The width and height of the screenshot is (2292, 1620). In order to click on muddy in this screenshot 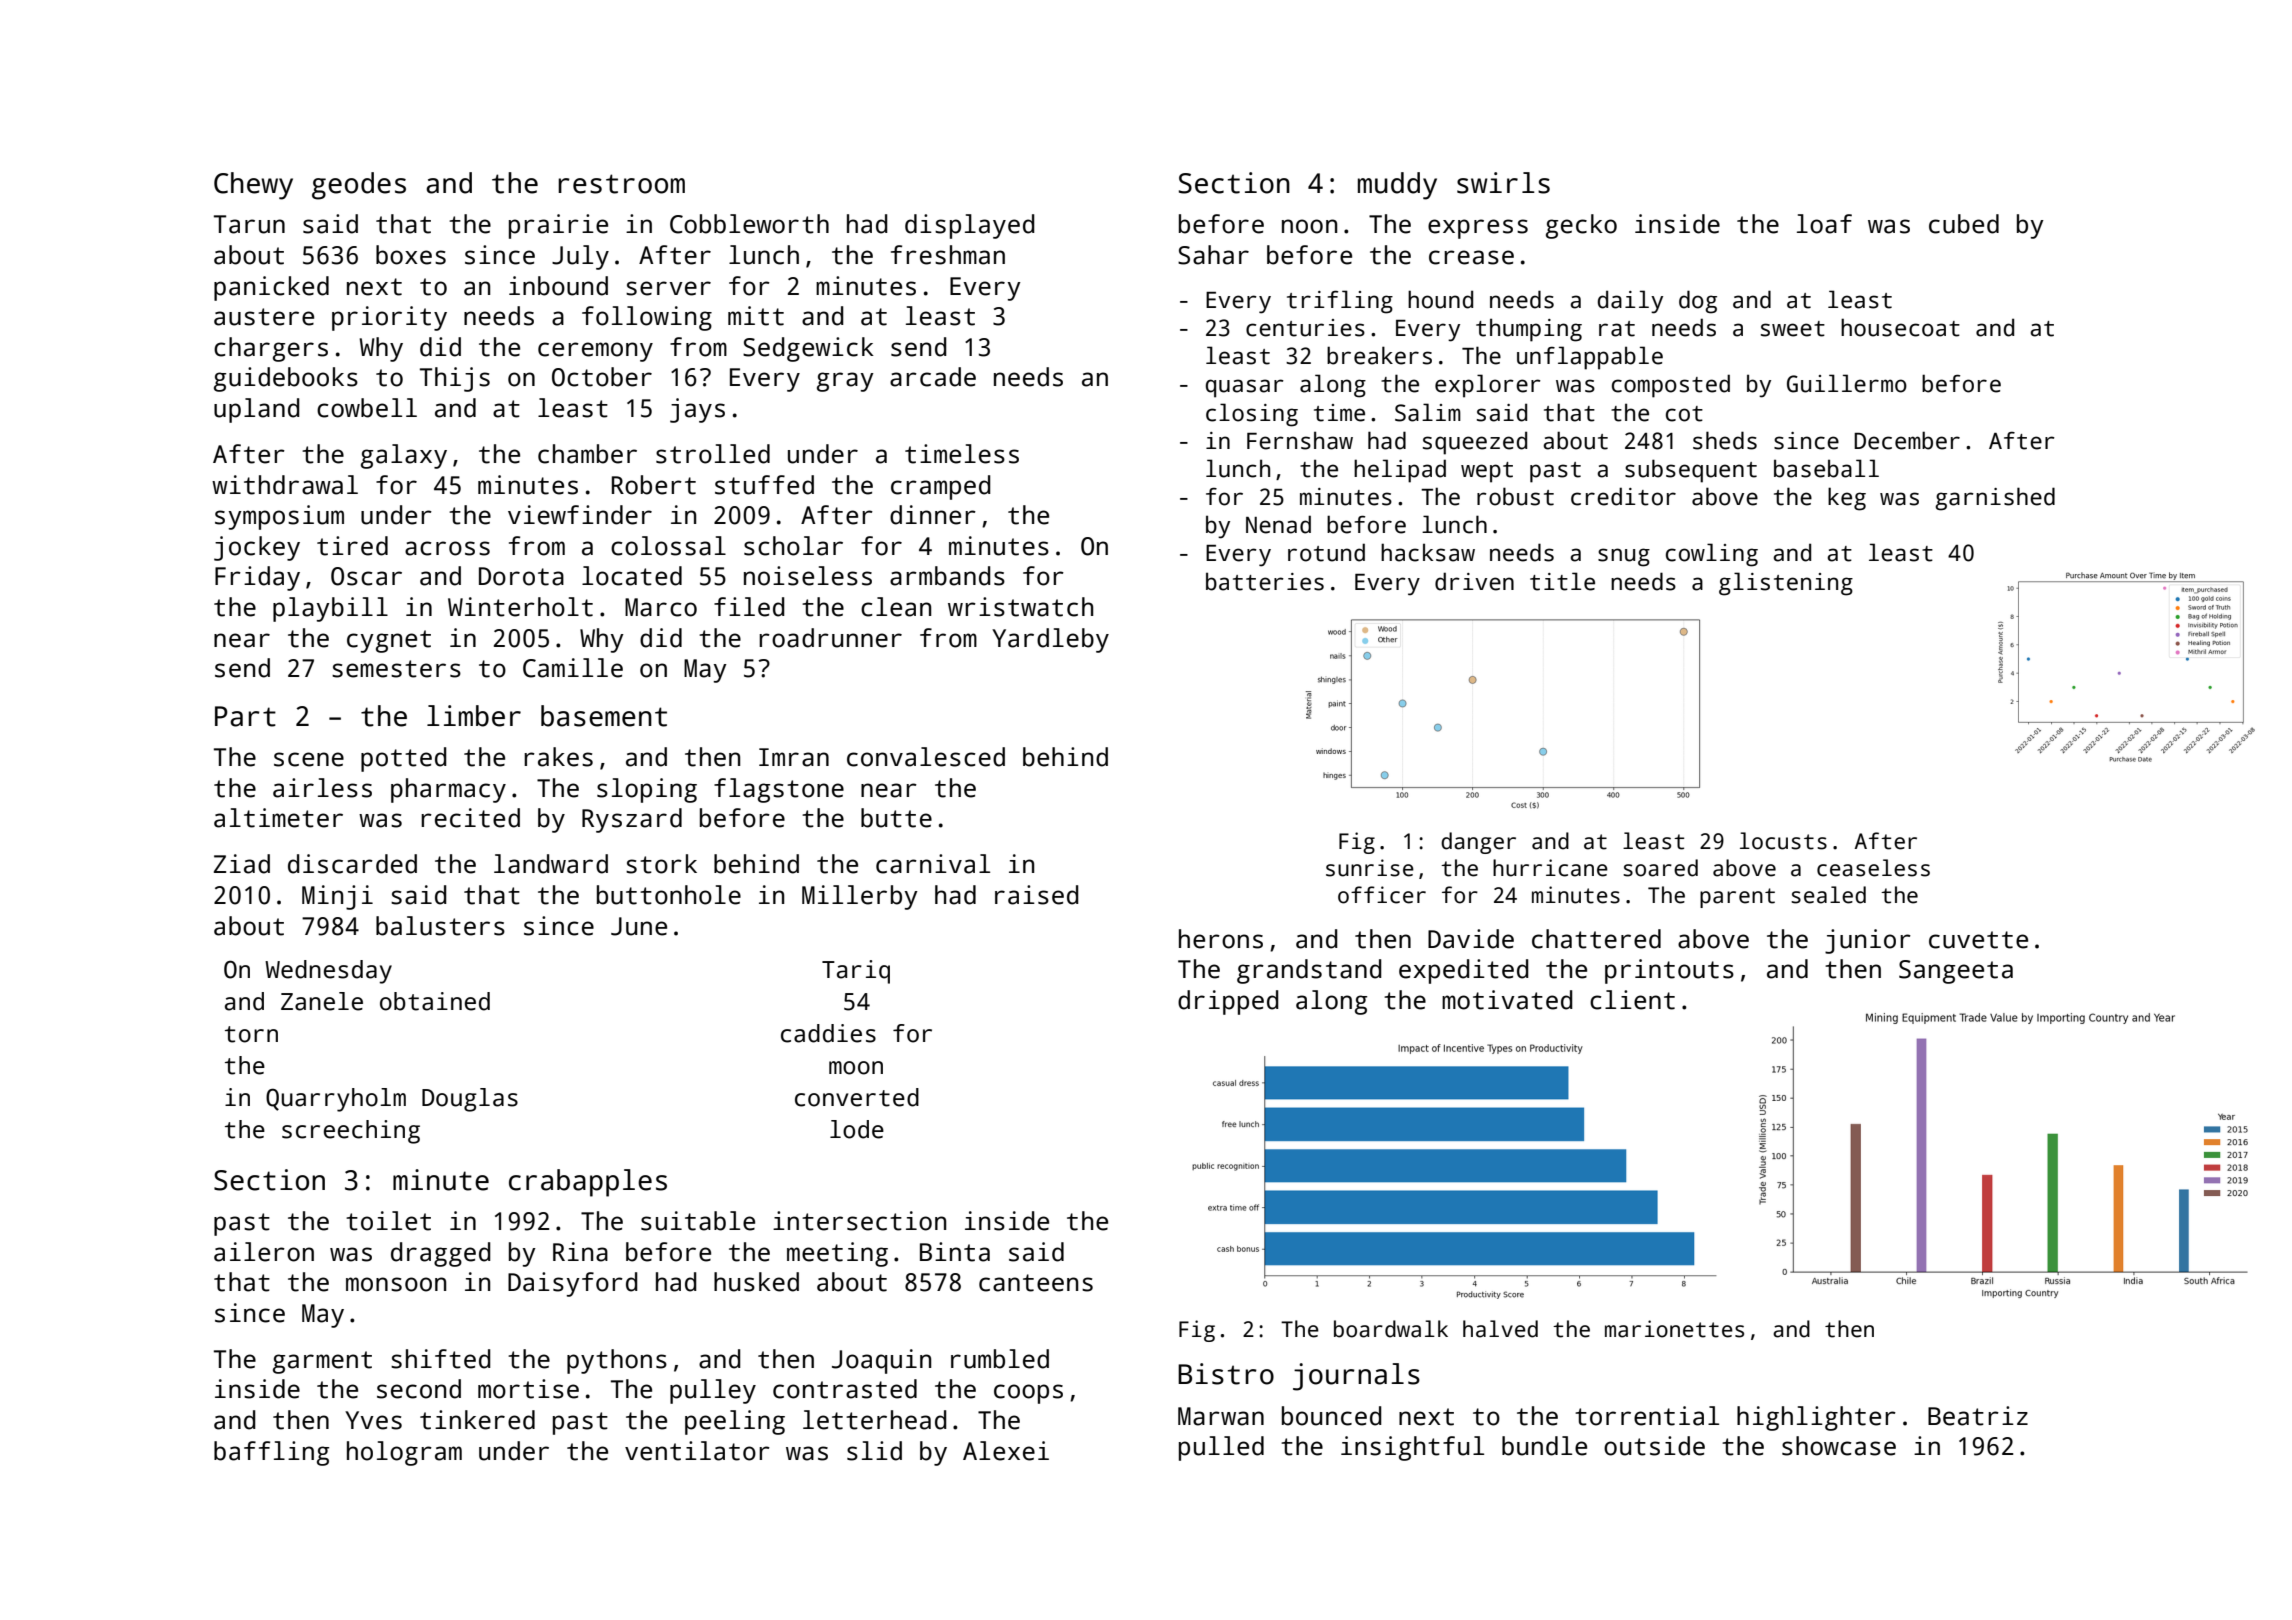, I will do `click(1397, 186)`.
